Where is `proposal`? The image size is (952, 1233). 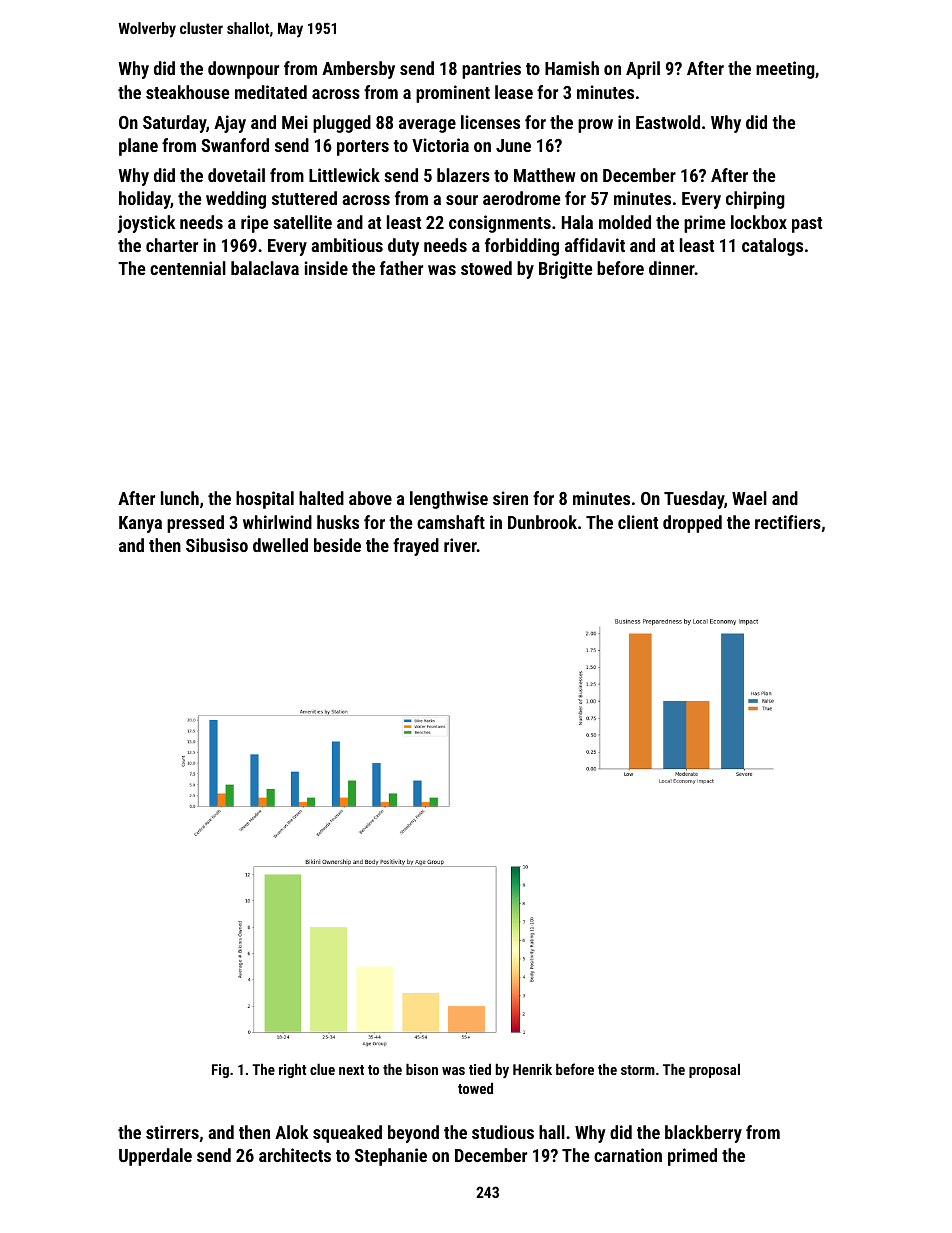
proposal is located at coordinates (714, 1070).
